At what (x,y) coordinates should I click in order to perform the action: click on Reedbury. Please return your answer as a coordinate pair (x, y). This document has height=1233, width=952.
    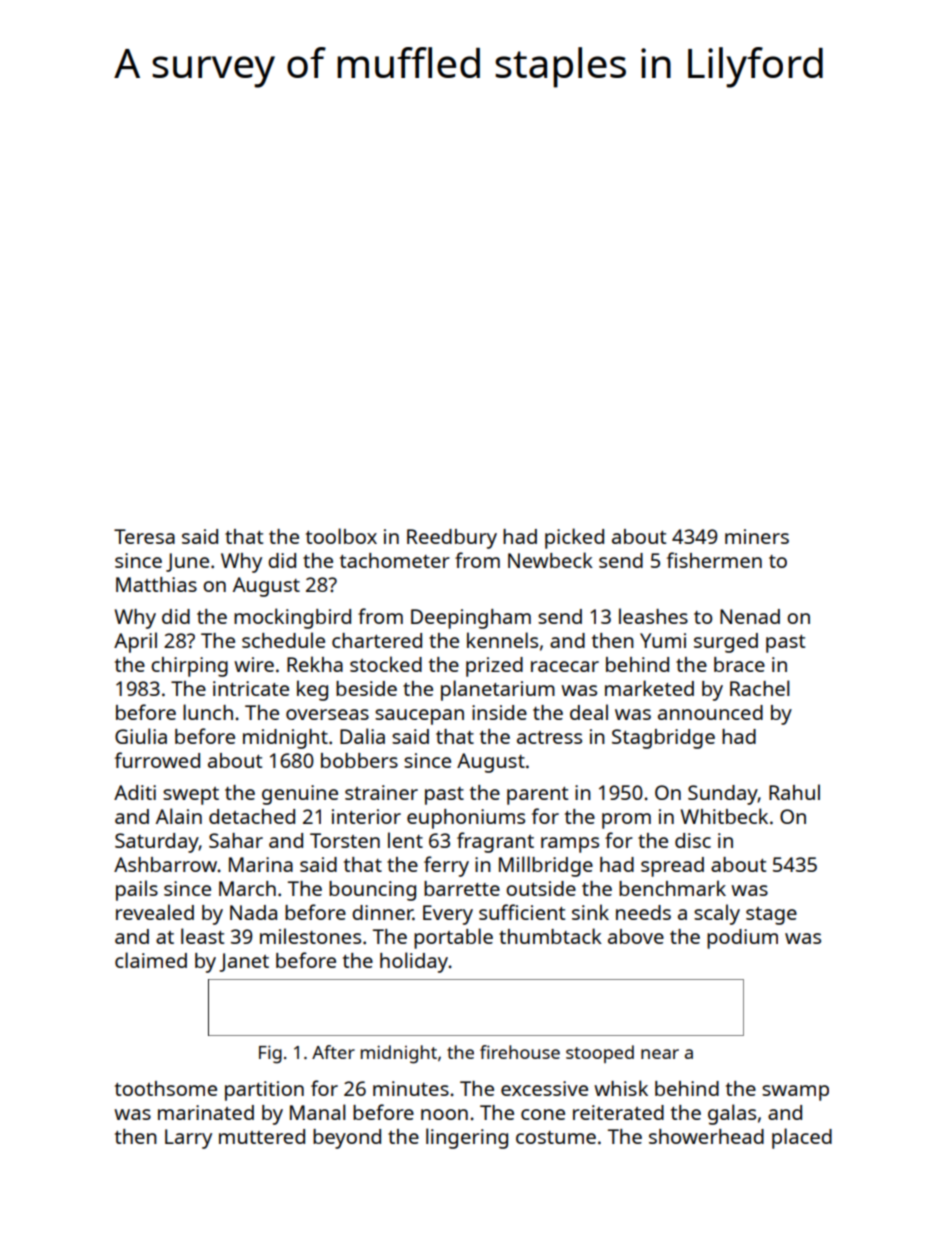
    Looking at the image, I should click on (452, 539).
